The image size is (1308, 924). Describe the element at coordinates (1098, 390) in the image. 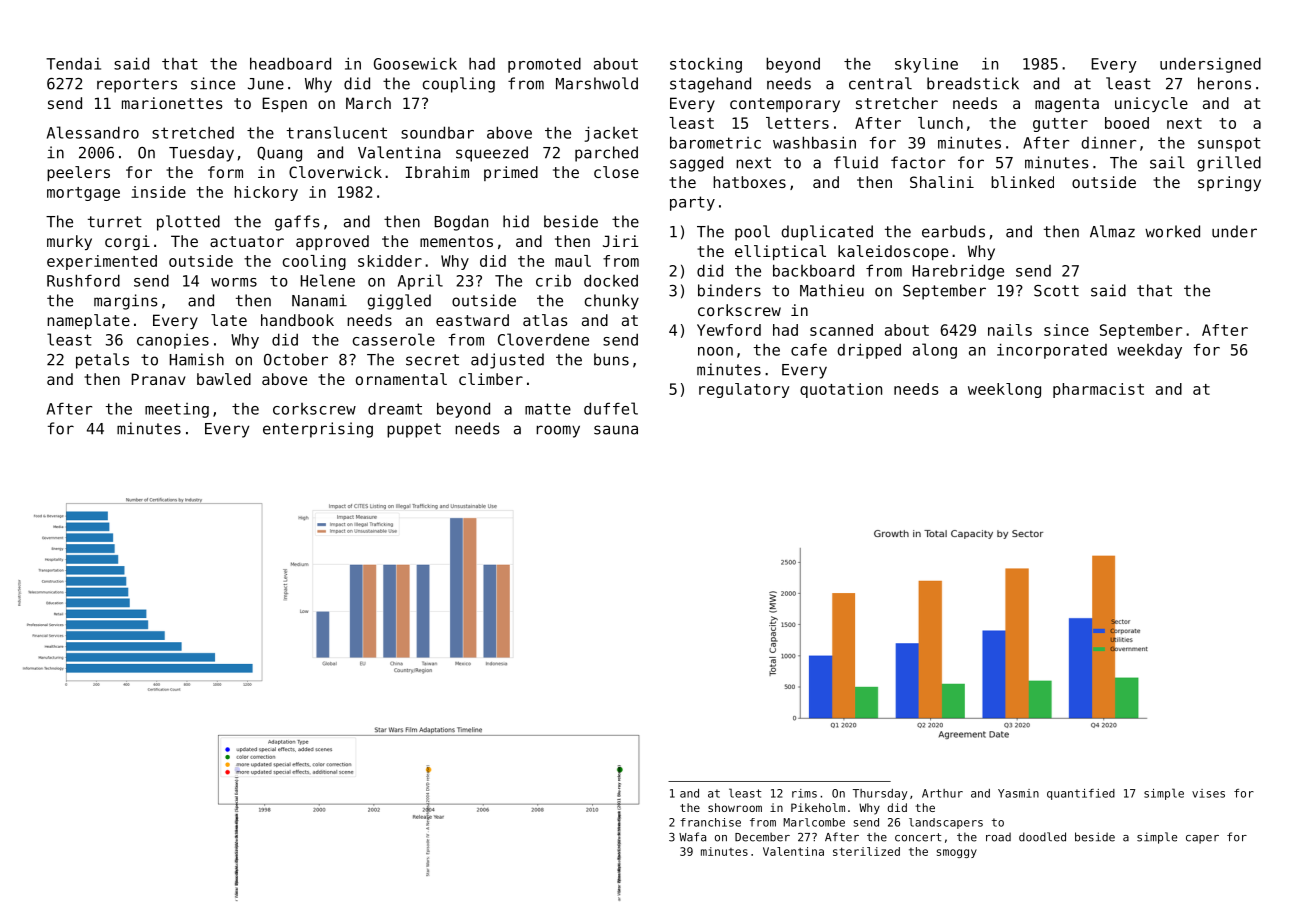

I see `pharmacist` at that location.
